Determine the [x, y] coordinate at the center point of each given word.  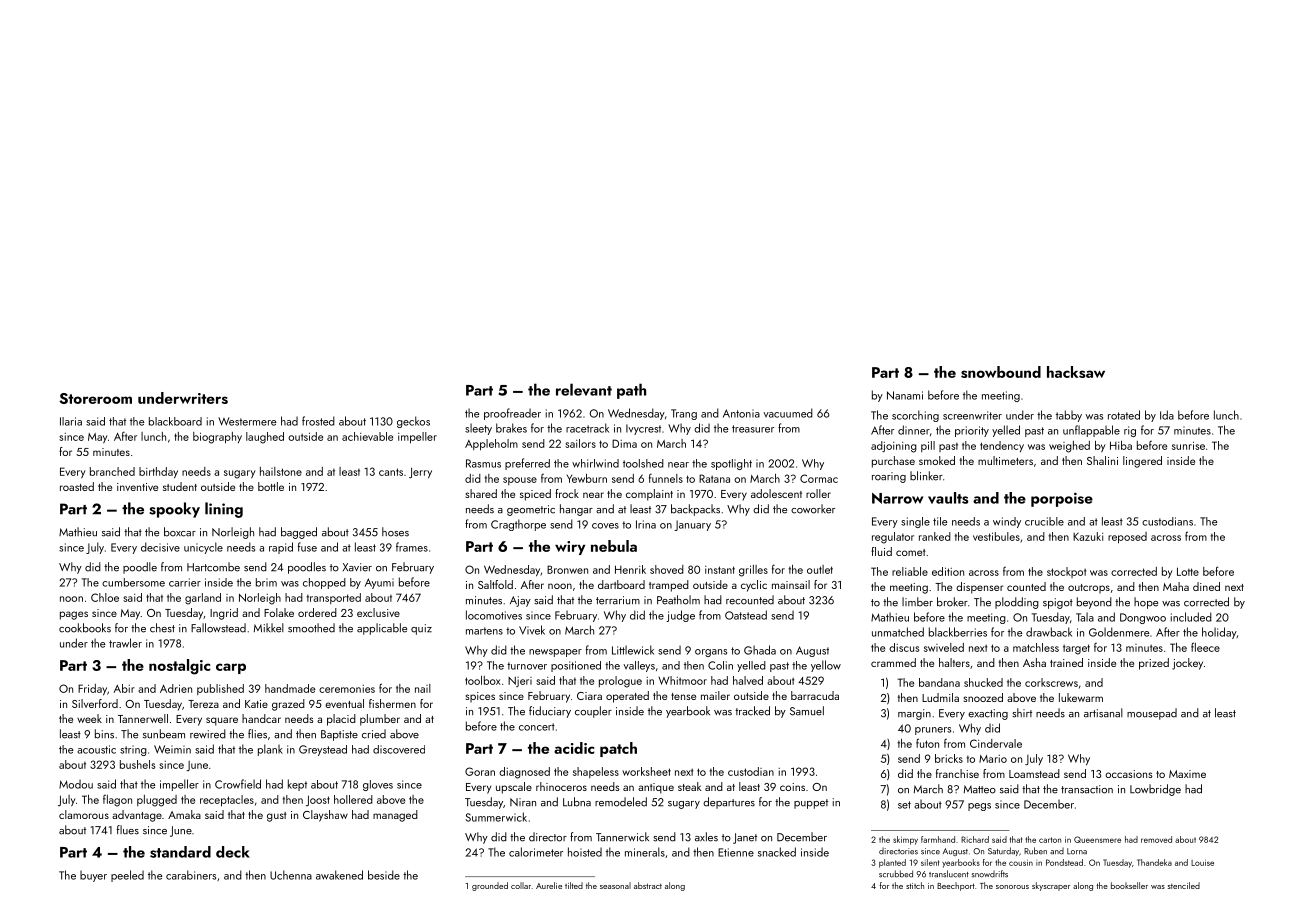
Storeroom [95, 398]
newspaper [555, 653]
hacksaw [1076, 372]
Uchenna [291, 875]
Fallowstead [218, 628]
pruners [933, 731]
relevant [584, 389]
